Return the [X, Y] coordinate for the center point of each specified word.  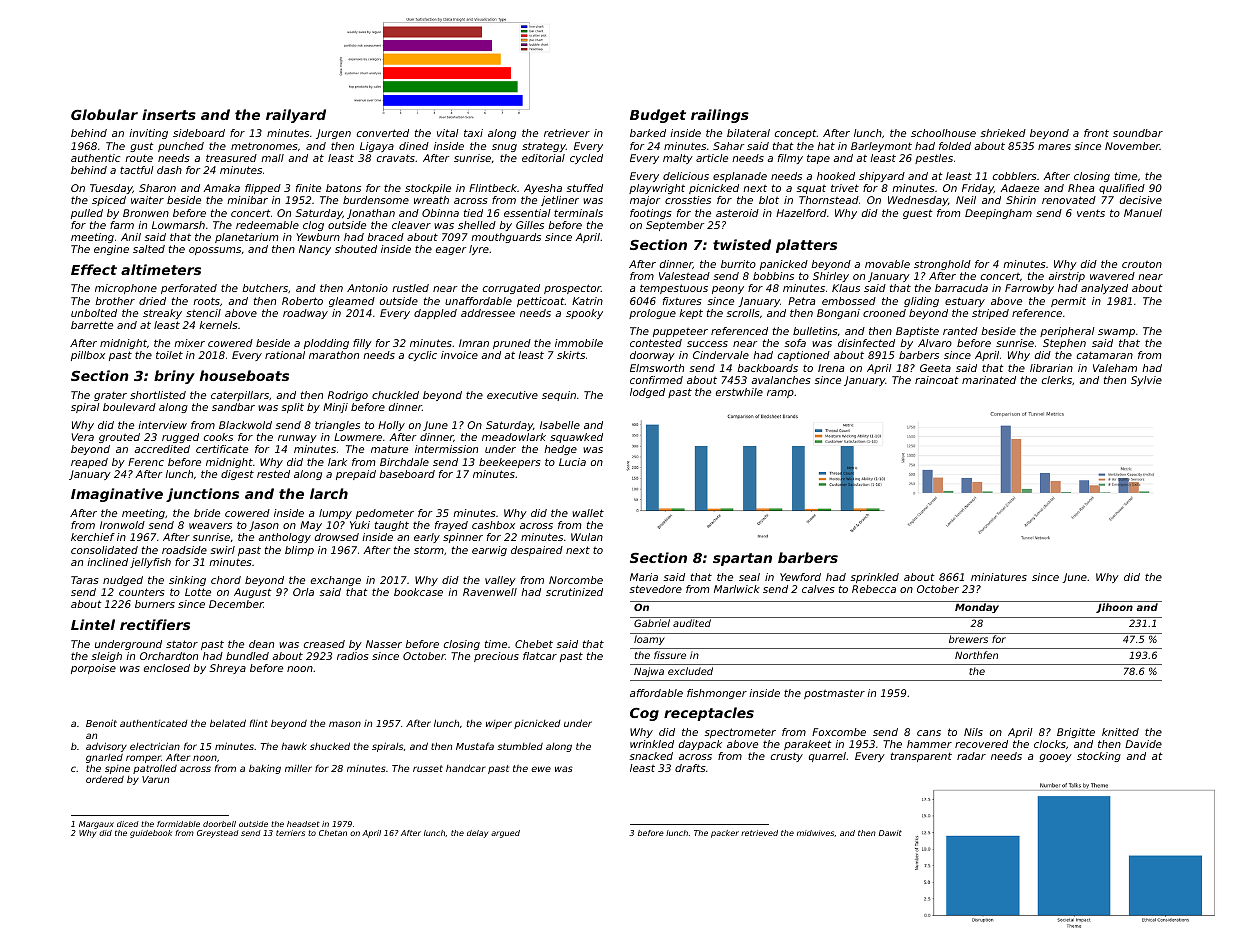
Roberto [302, 301]
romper [143, 759]
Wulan [587, 537]
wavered [1112, 276]
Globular [104, 114]
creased [324, 644]
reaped [89, 463]
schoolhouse [943, 133]
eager [451, 251]
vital [448, 133]
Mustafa [475, 746]
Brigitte [1076, 733]
